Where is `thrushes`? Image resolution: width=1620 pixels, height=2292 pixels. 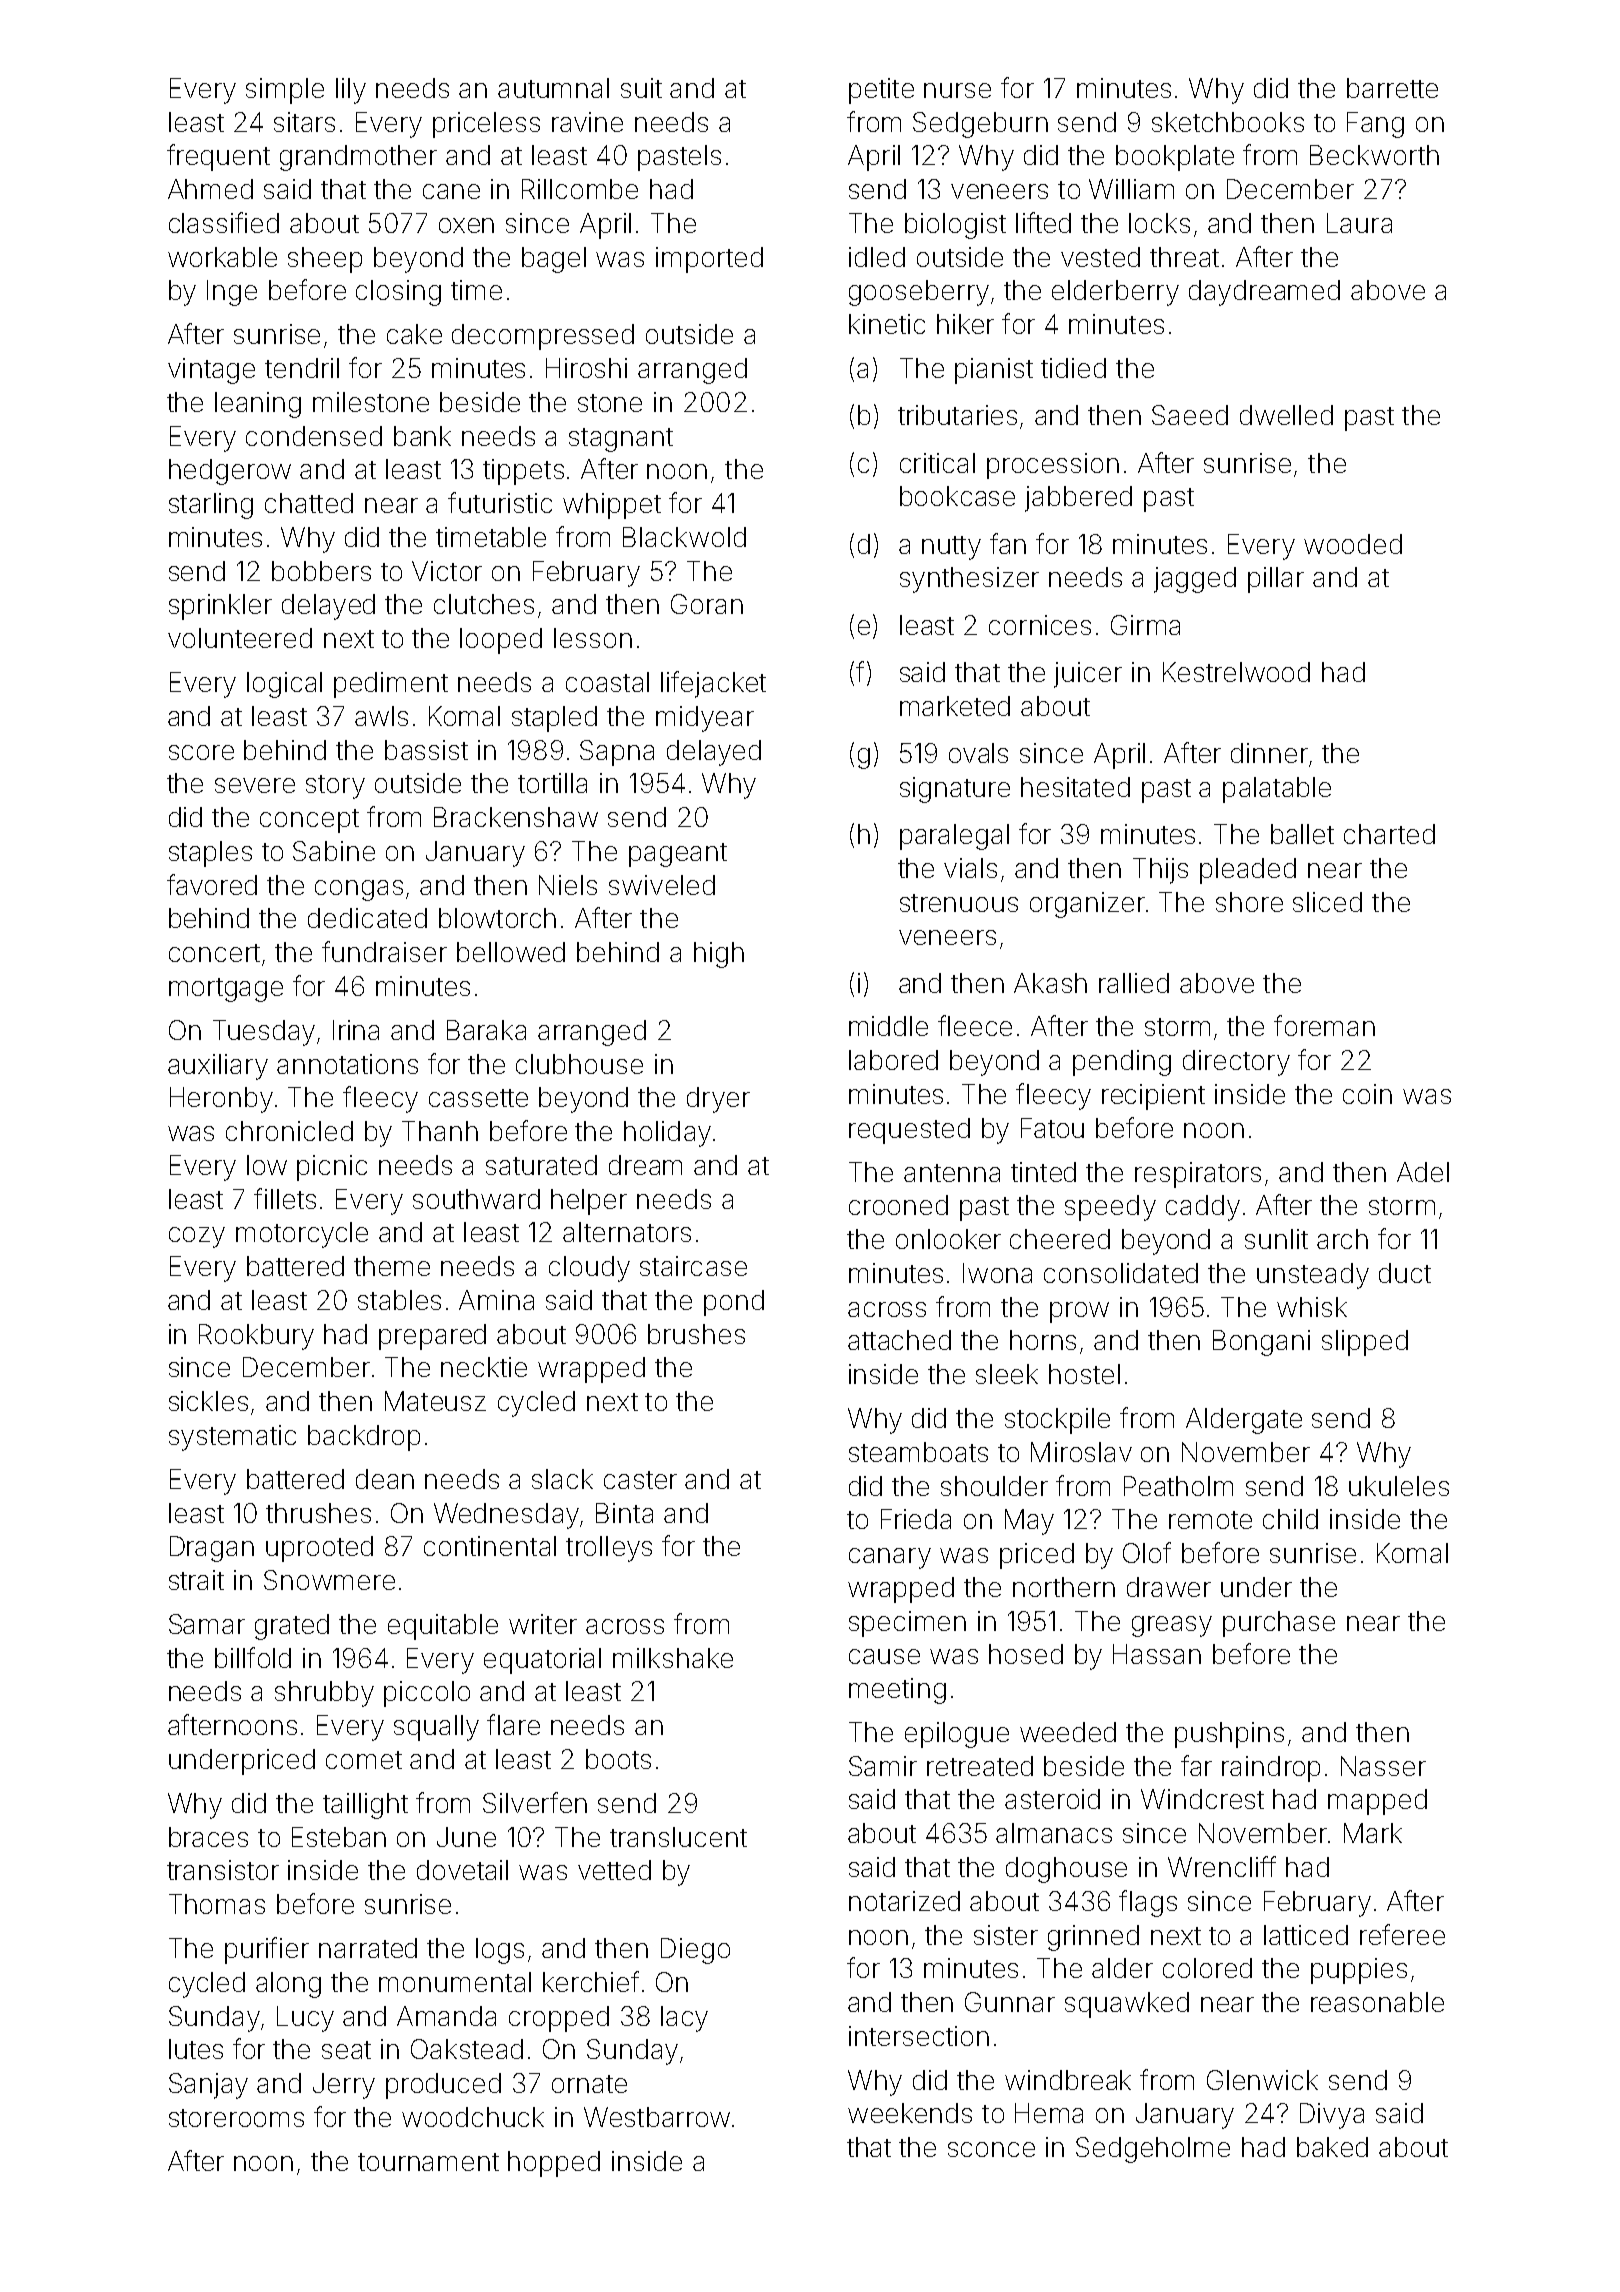
thrushes is located at coordinates (318, 1513).
